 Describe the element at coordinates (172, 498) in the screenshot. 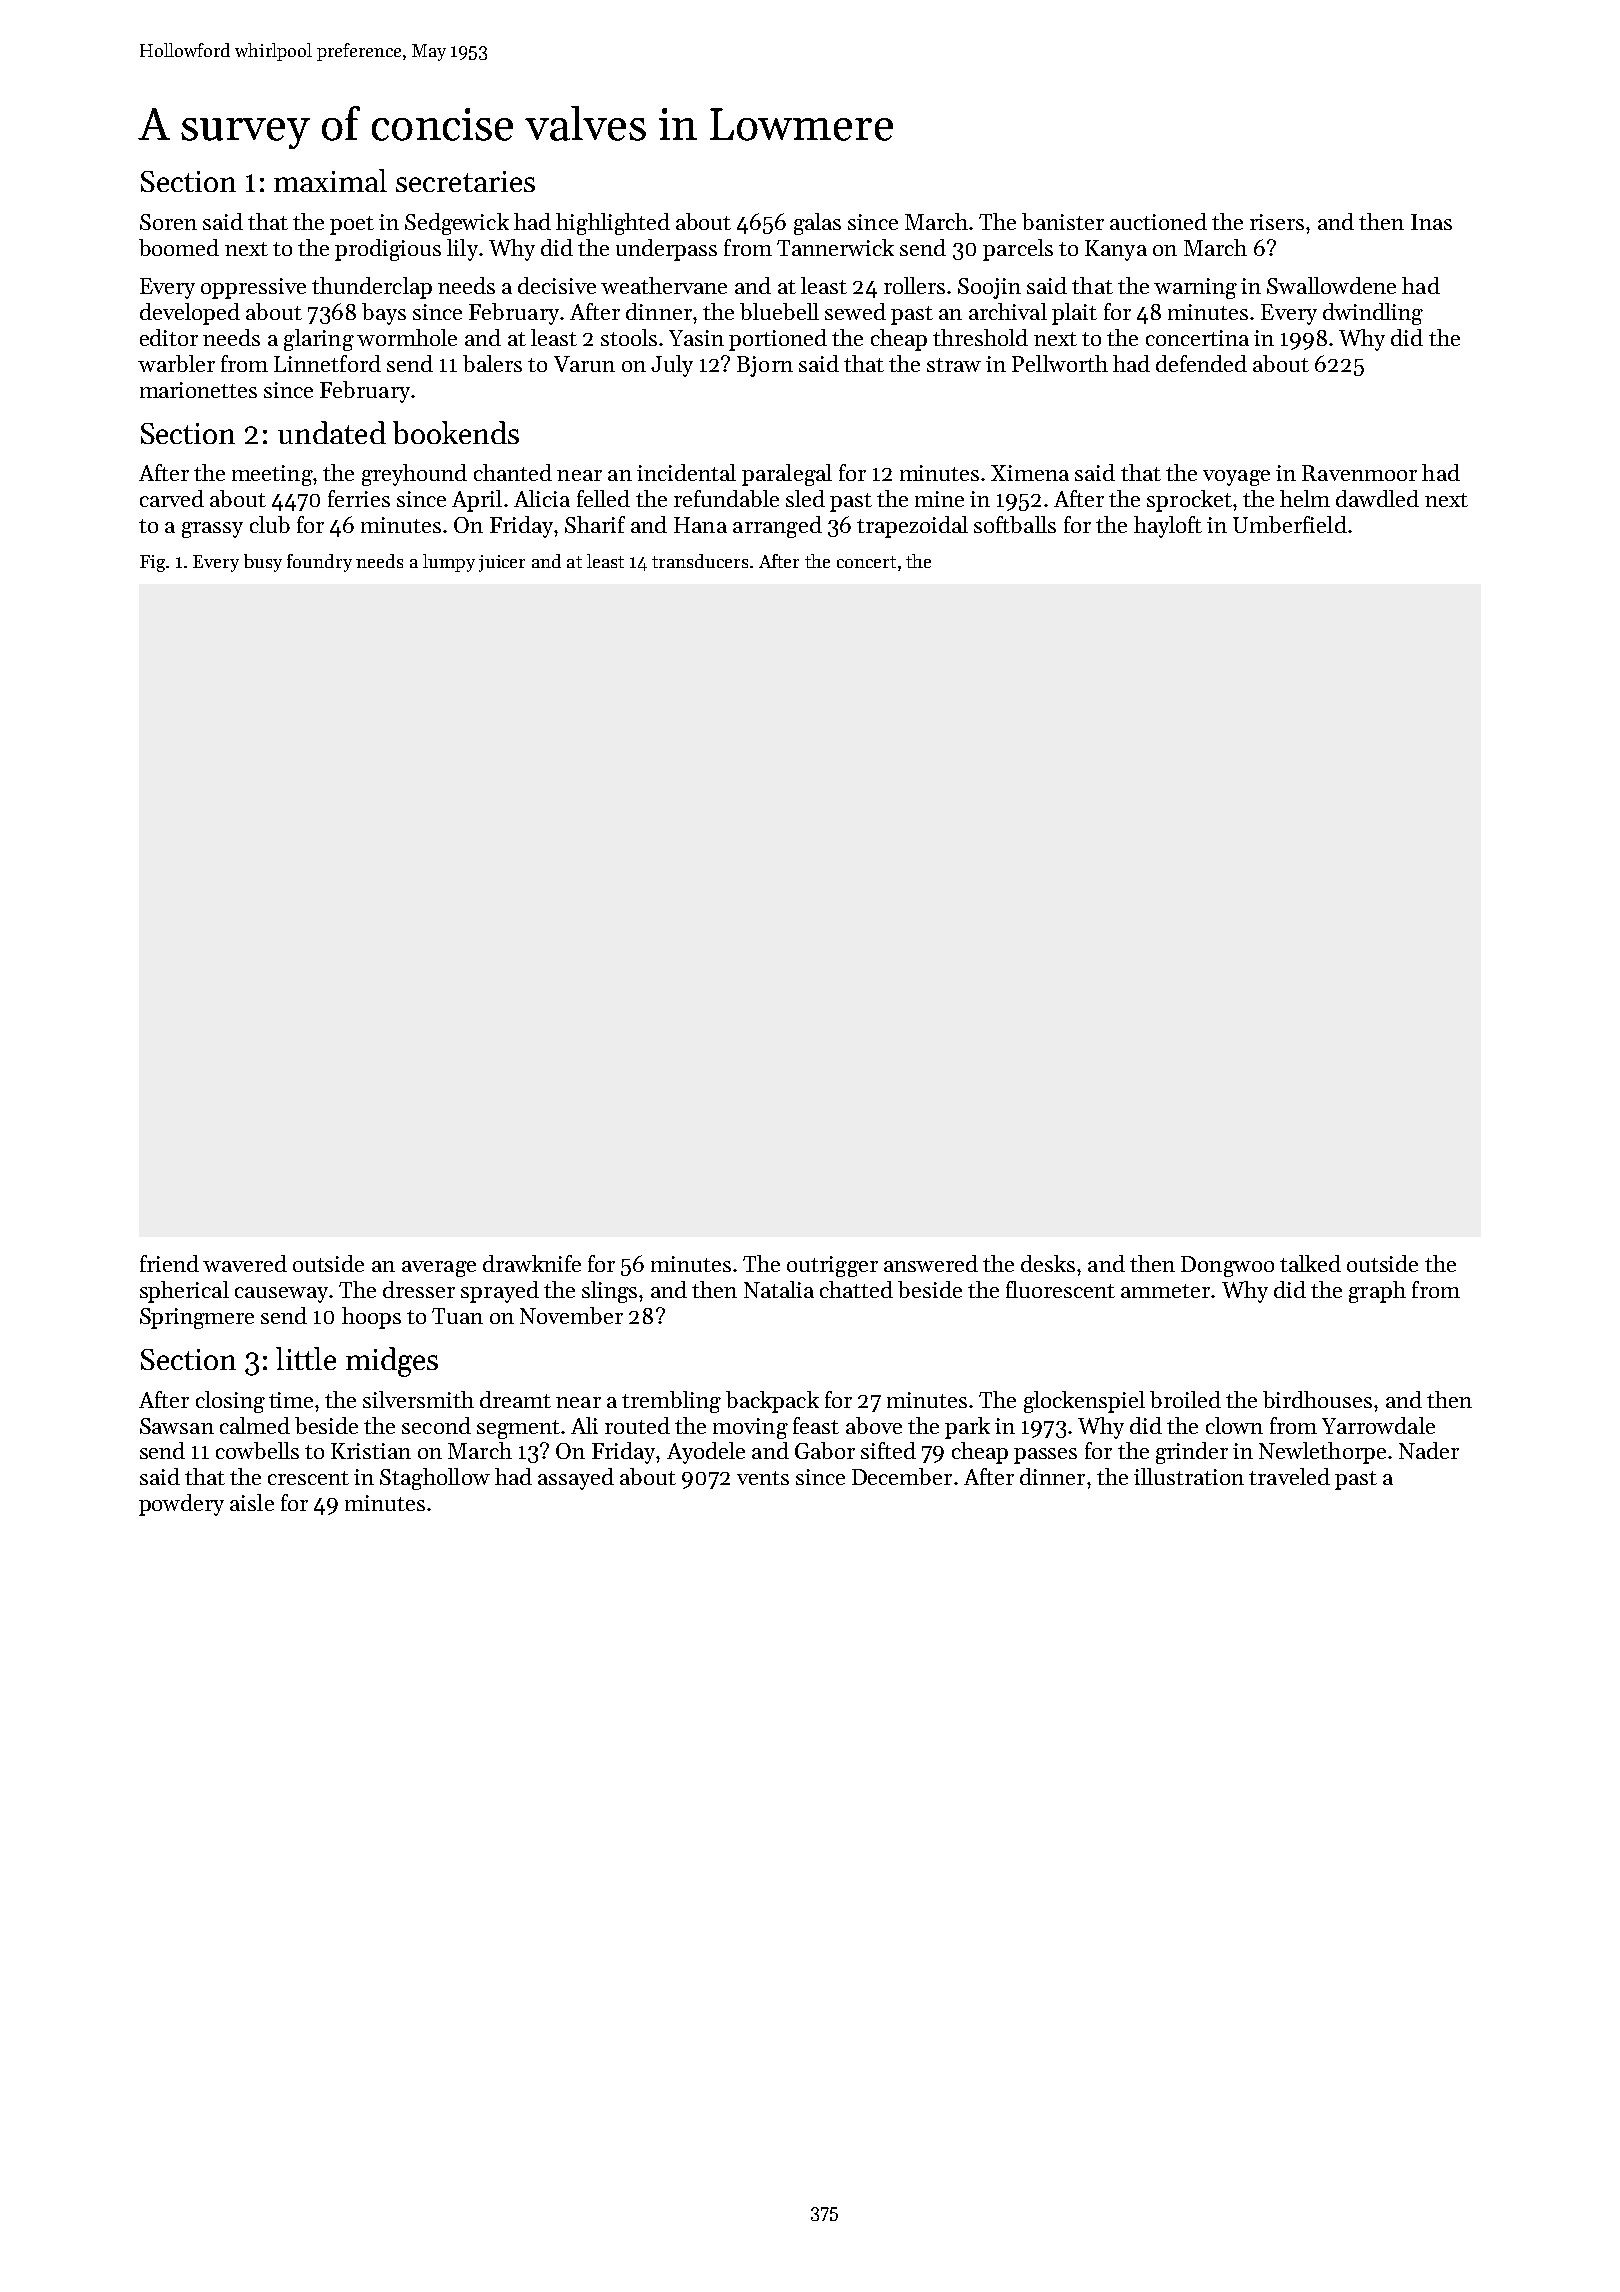

I see `carved` at that location.
